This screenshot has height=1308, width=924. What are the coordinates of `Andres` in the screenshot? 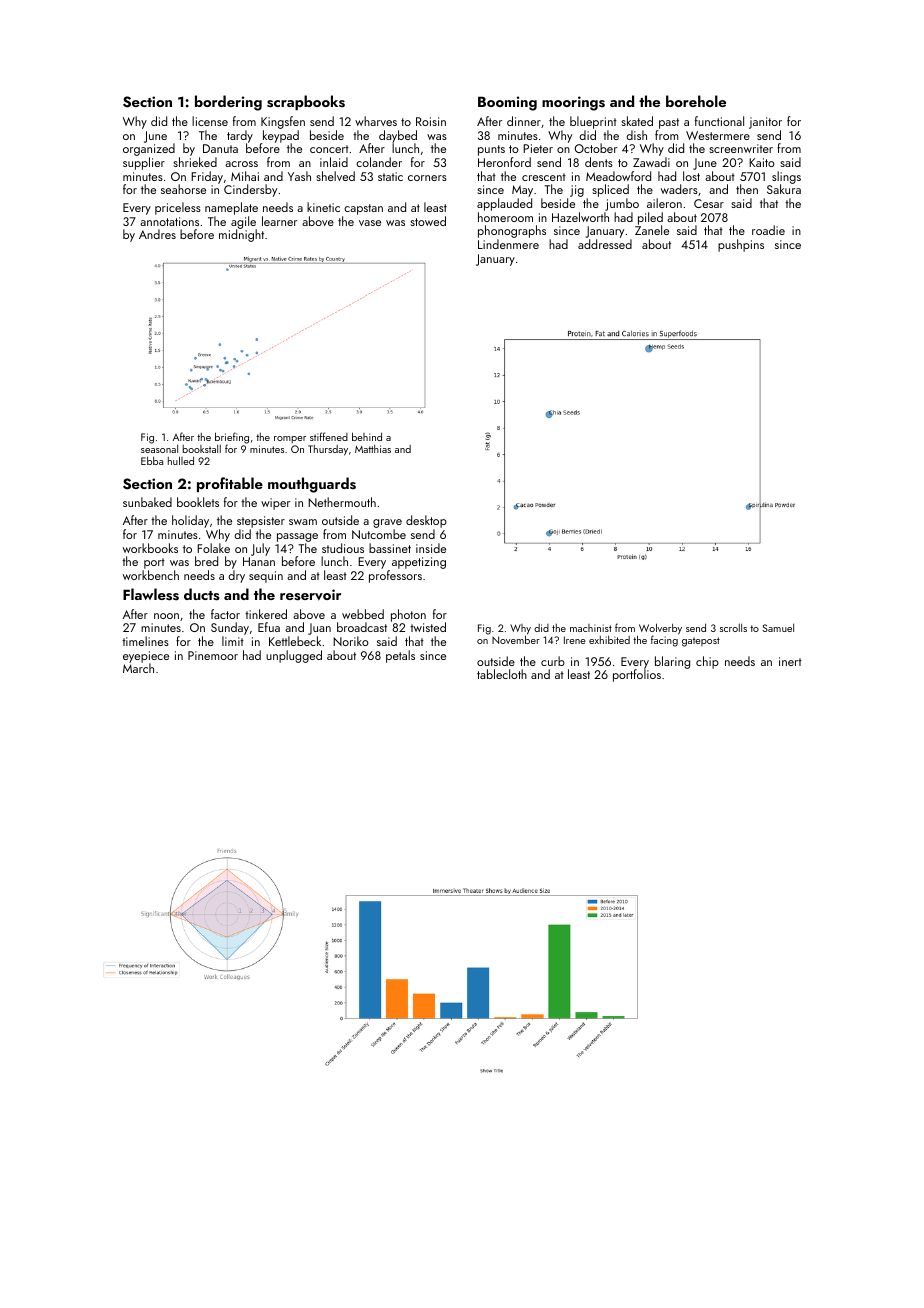 It's located at (157, 234).
